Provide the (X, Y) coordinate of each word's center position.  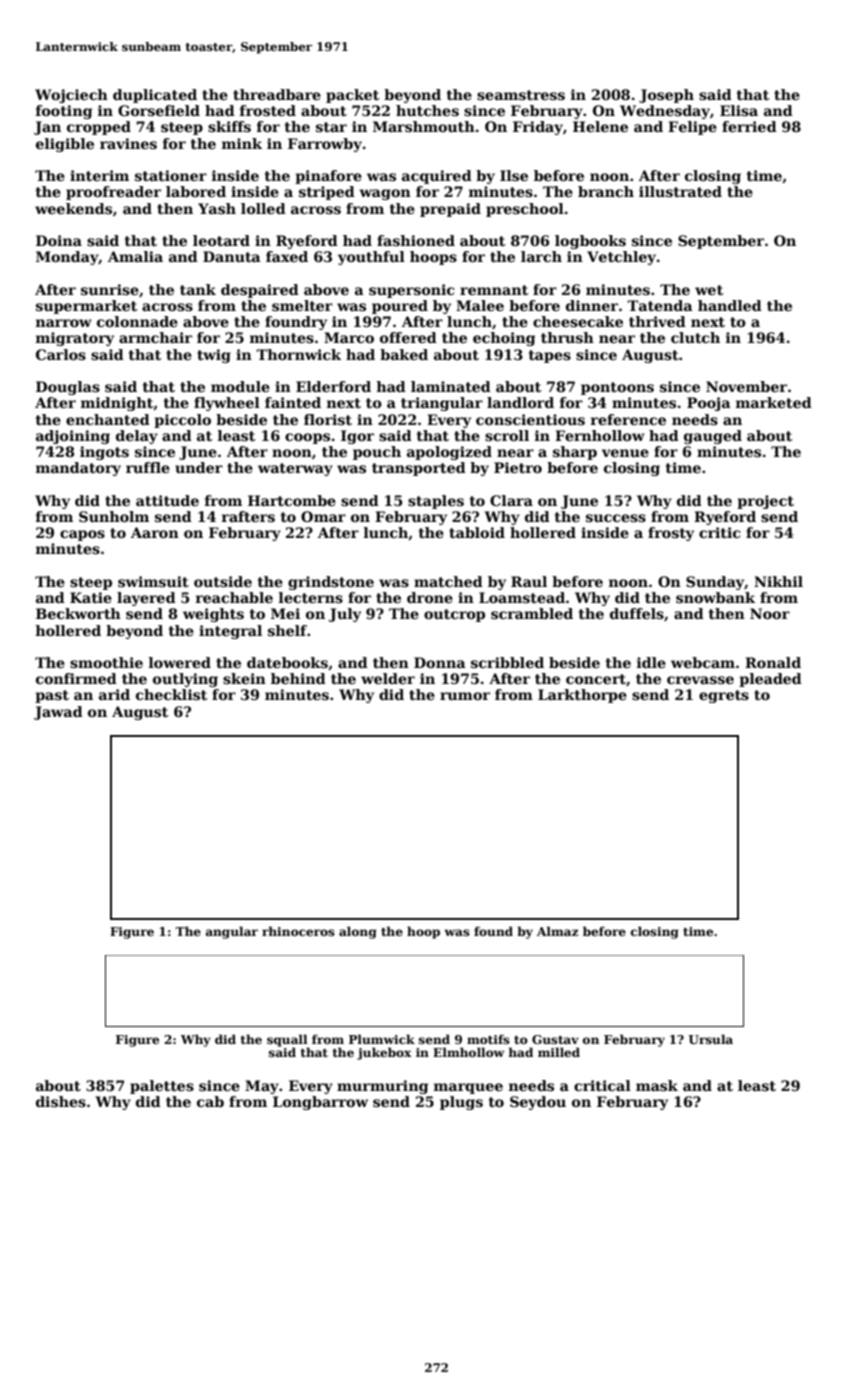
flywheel (227, 404)
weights (213, 615)
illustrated (680, 191)
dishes (61, 1101)
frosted (268, 110)
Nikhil (778, 581)
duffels (637, 613)
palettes (162, 1087)
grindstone (331, 583)
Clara (511, 500)
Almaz (557, 931)
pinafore (328, 177)
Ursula (710, 1039)
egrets (724, 696)
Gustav (555, 1039)
